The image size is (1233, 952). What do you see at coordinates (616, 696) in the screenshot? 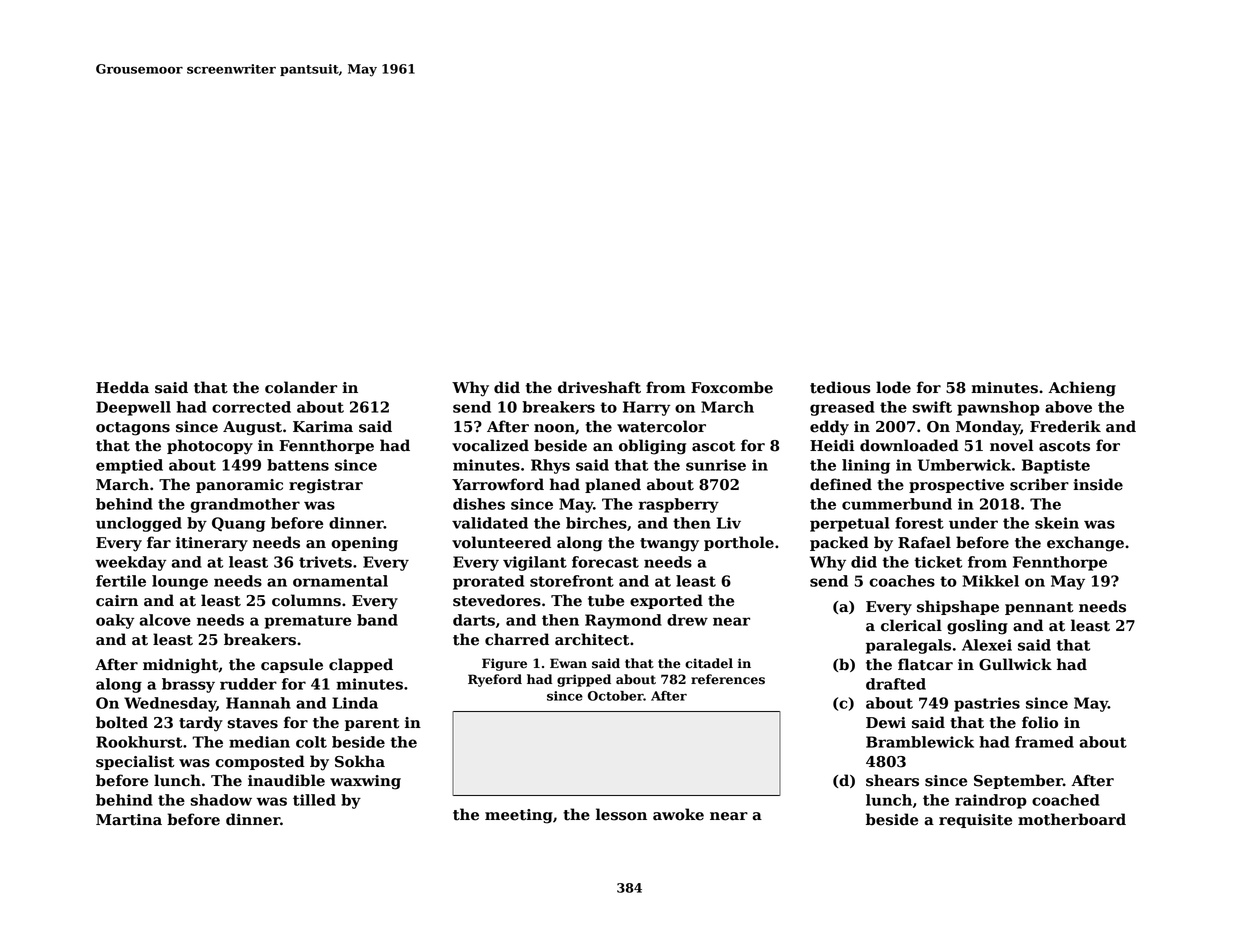
I see `October` at bounding box center [616, 696].
